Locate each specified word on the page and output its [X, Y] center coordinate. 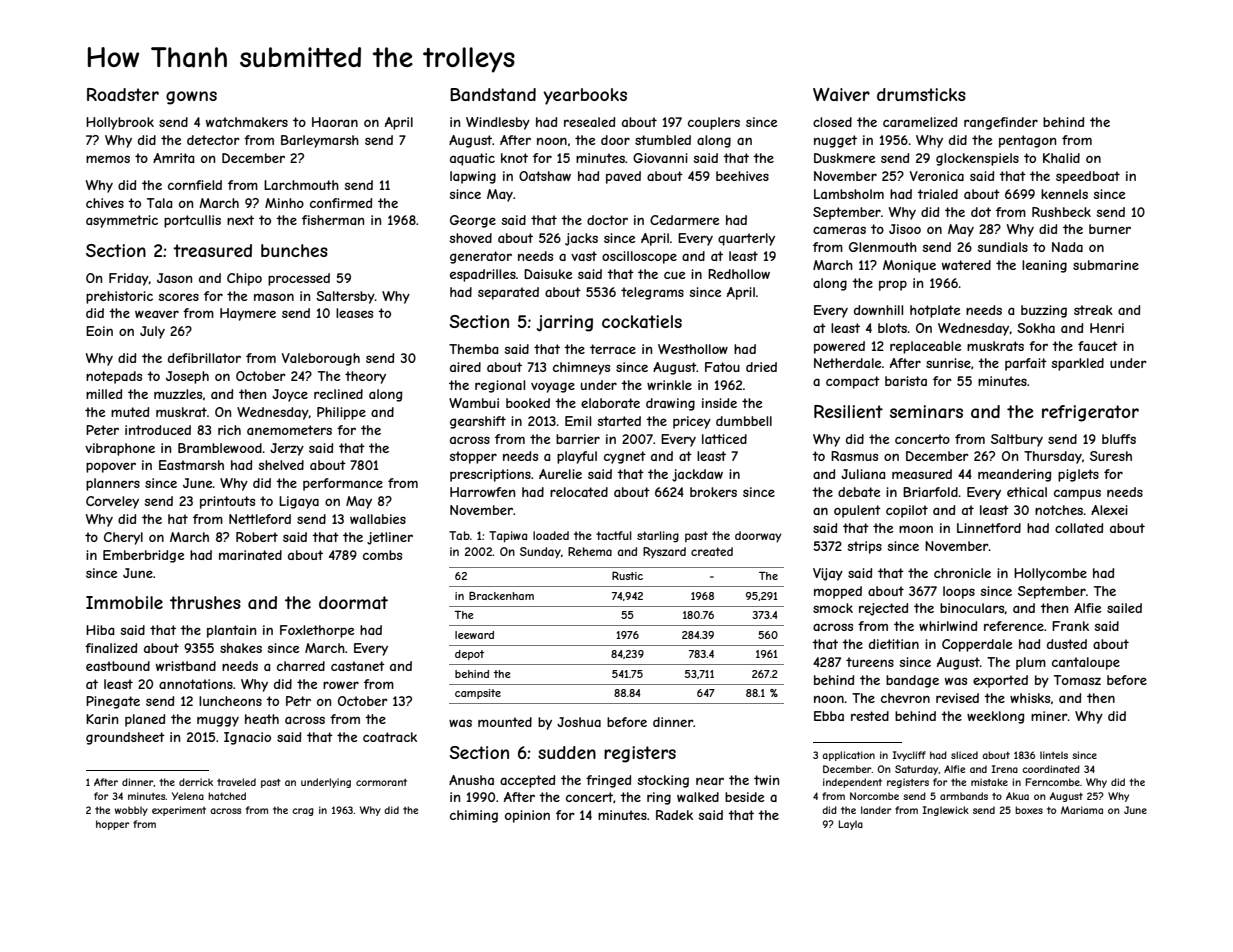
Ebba [829, 716]
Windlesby [498, 123]
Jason [174, 278]
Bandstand [493, 94]
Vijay [828, 574]
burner [1110, 229]
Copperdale [977, 645]
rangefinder [1001, 123]
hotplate [935, 311]
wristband [186, 666]
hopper [113, 825]
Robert [257, 537]
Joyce [290, 395]
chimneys [581, 368]
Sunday [540, 553]
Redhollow [739, 274]
